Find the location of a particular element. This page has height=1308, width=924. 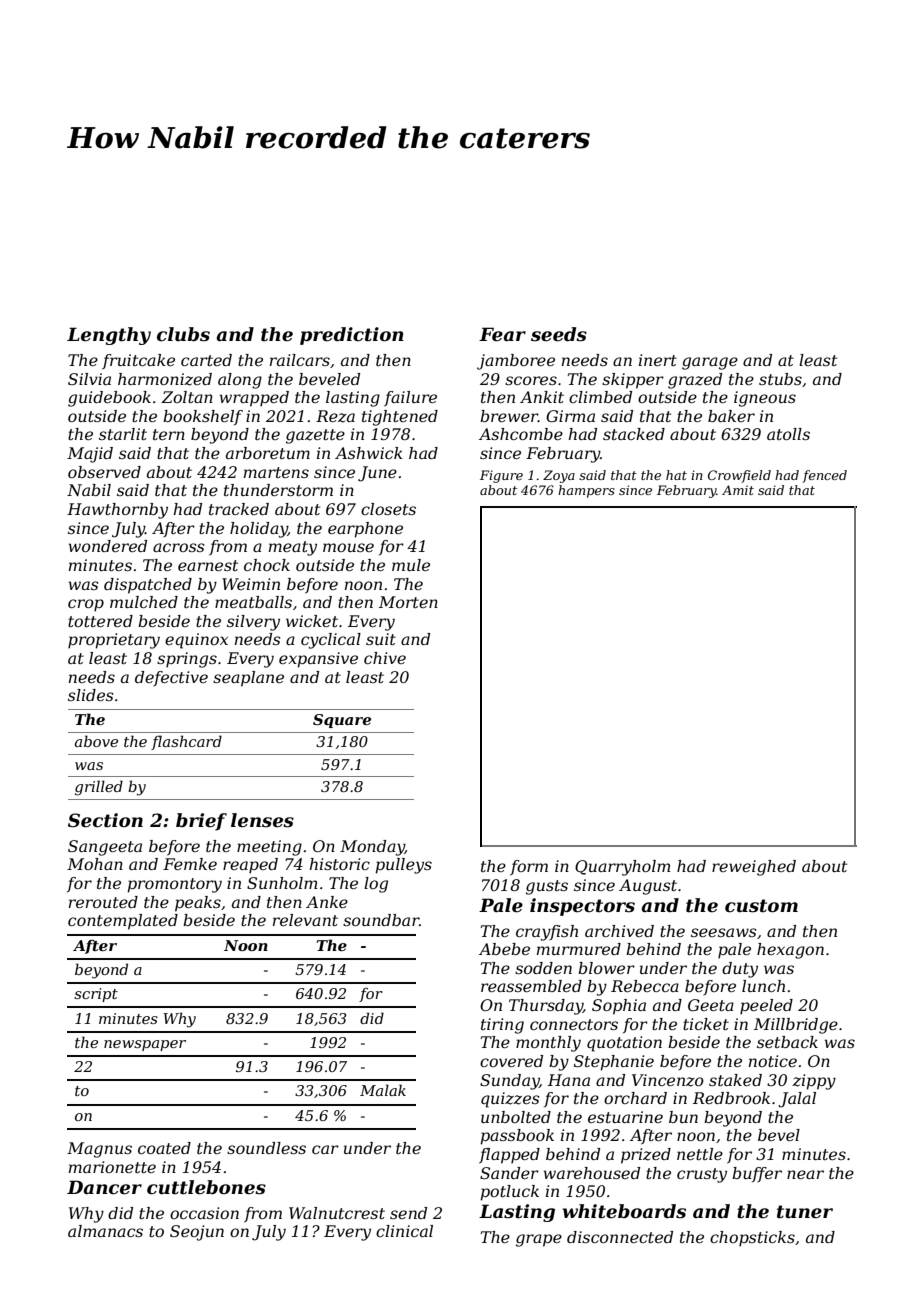

hampers is located at coordinates (586, 491).
